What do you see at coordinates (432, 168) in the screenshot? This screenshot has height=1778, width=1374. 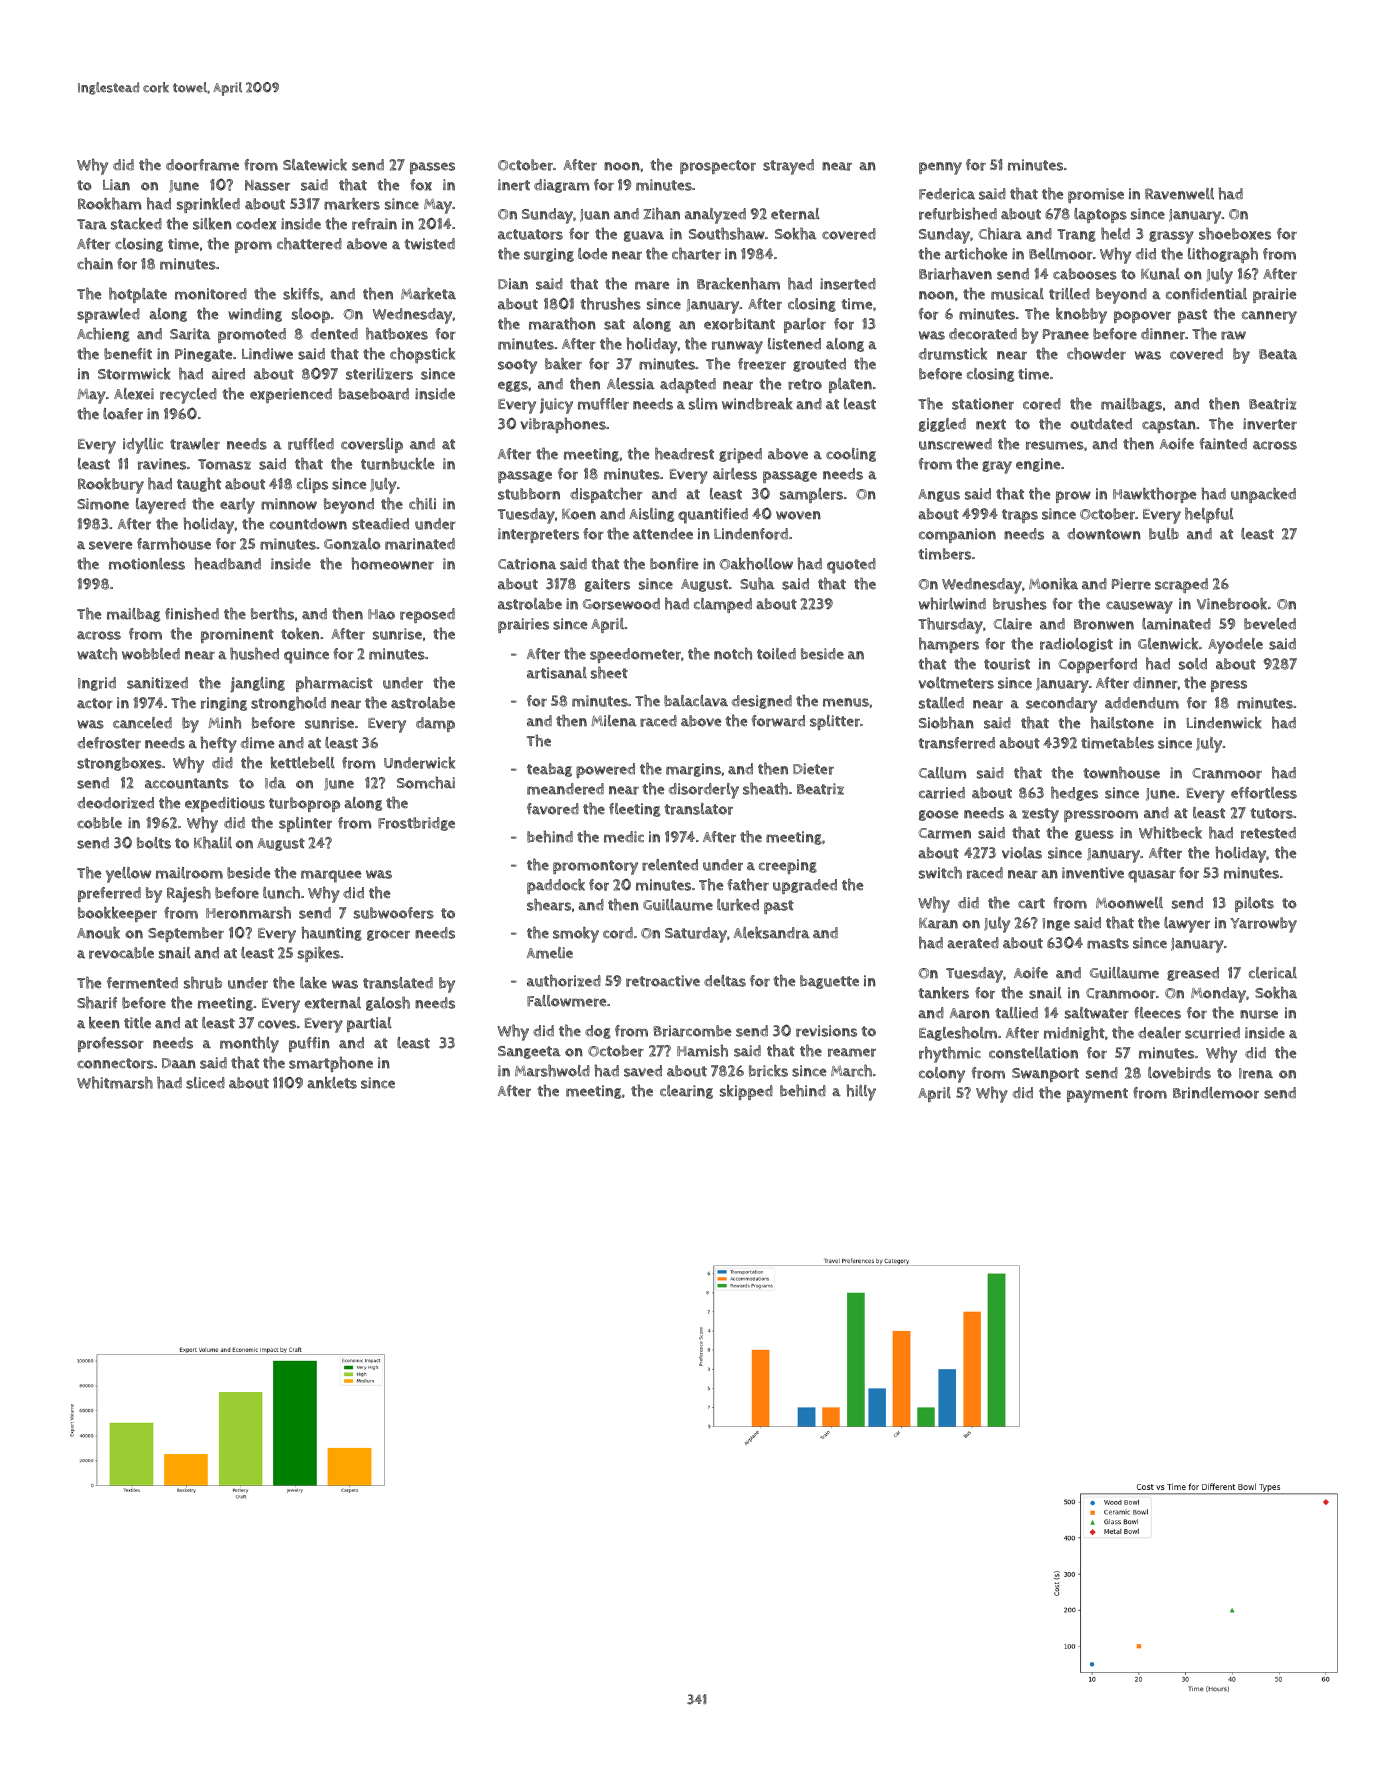 I see `passes` at bounding box center [432, 168].
